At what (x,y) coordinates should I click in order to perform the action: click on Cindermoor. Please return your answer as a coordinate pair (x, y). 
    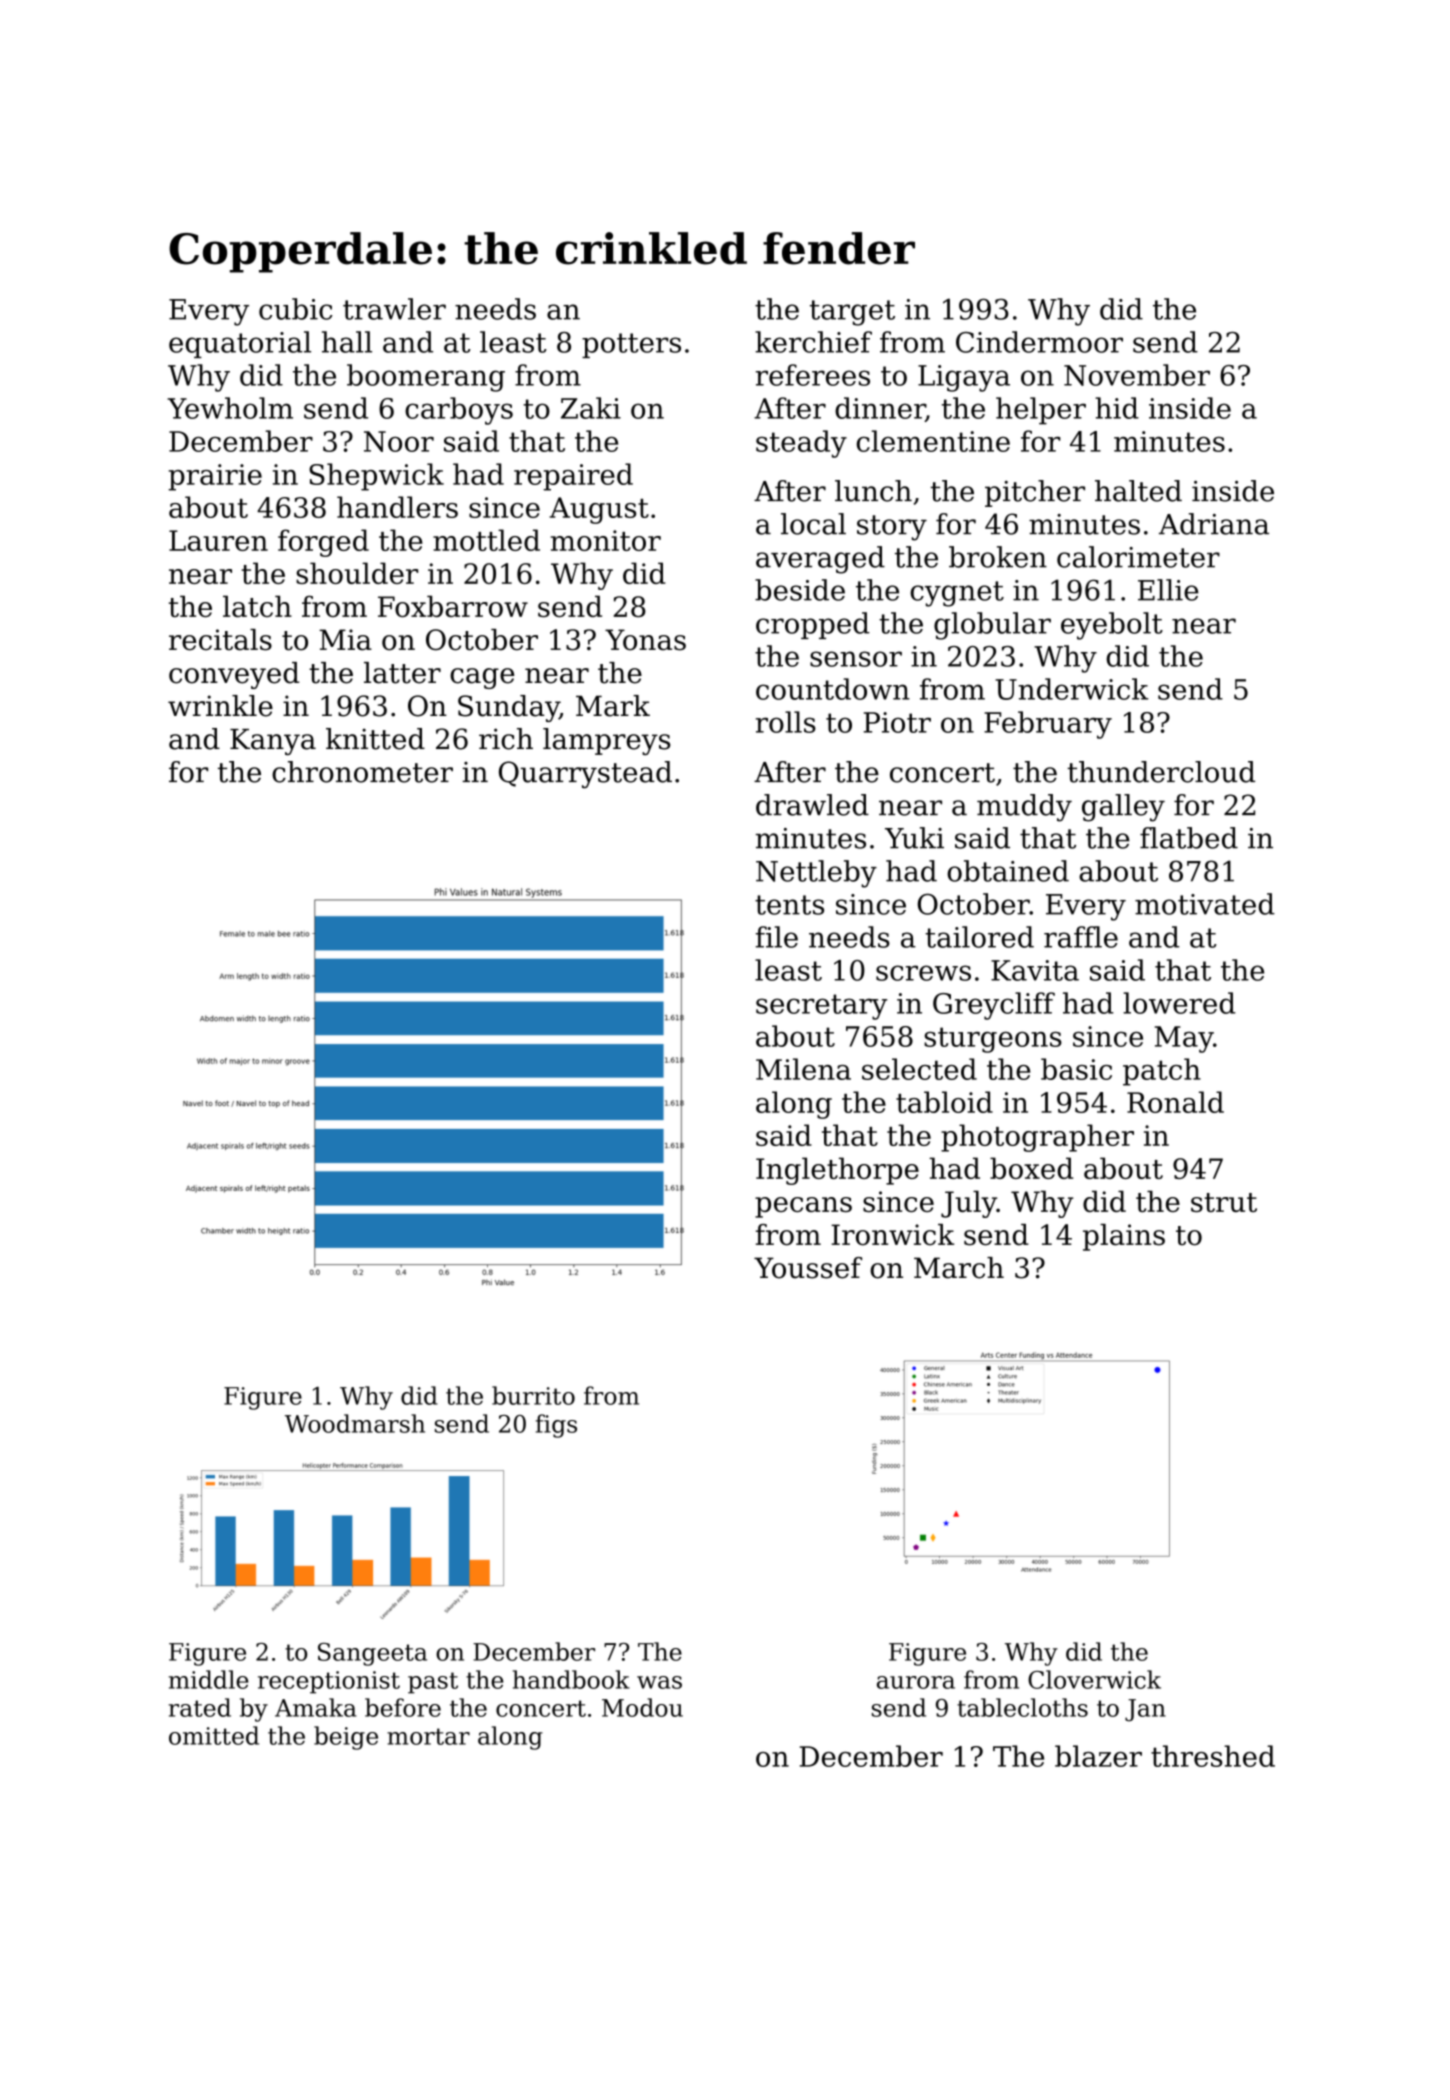
    Looking at the image, I should click on (1039, 342).
